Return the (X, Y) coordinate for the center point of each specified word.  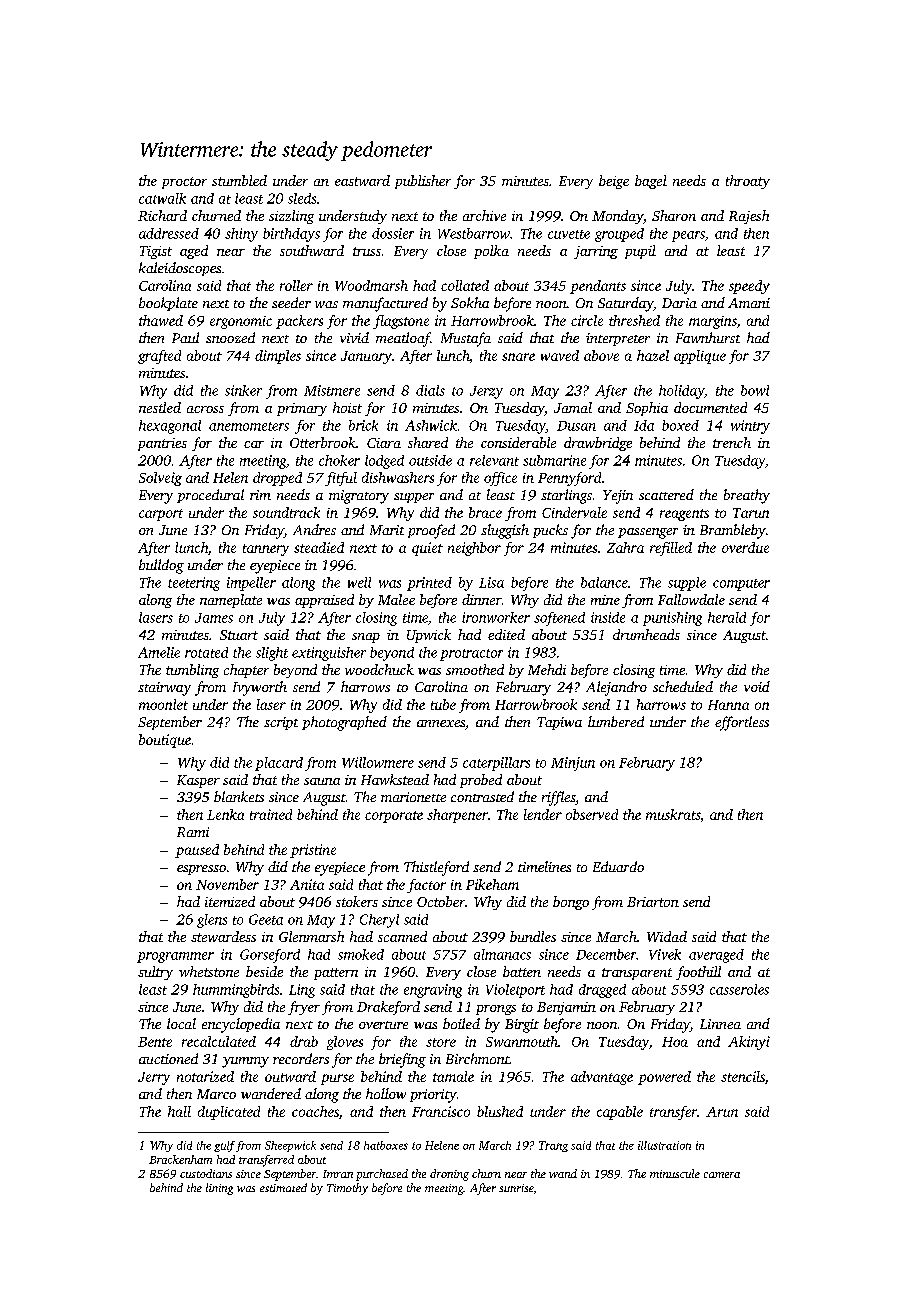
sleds (302, 198)
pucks (550, 531)
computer (741, 585)
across (205, 409)
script (281, 723)
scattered (666, 494)
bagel (651, 182)
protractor (471, 655)
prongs (496, 1010)
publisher (423, 182)
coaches (315, 1111)
